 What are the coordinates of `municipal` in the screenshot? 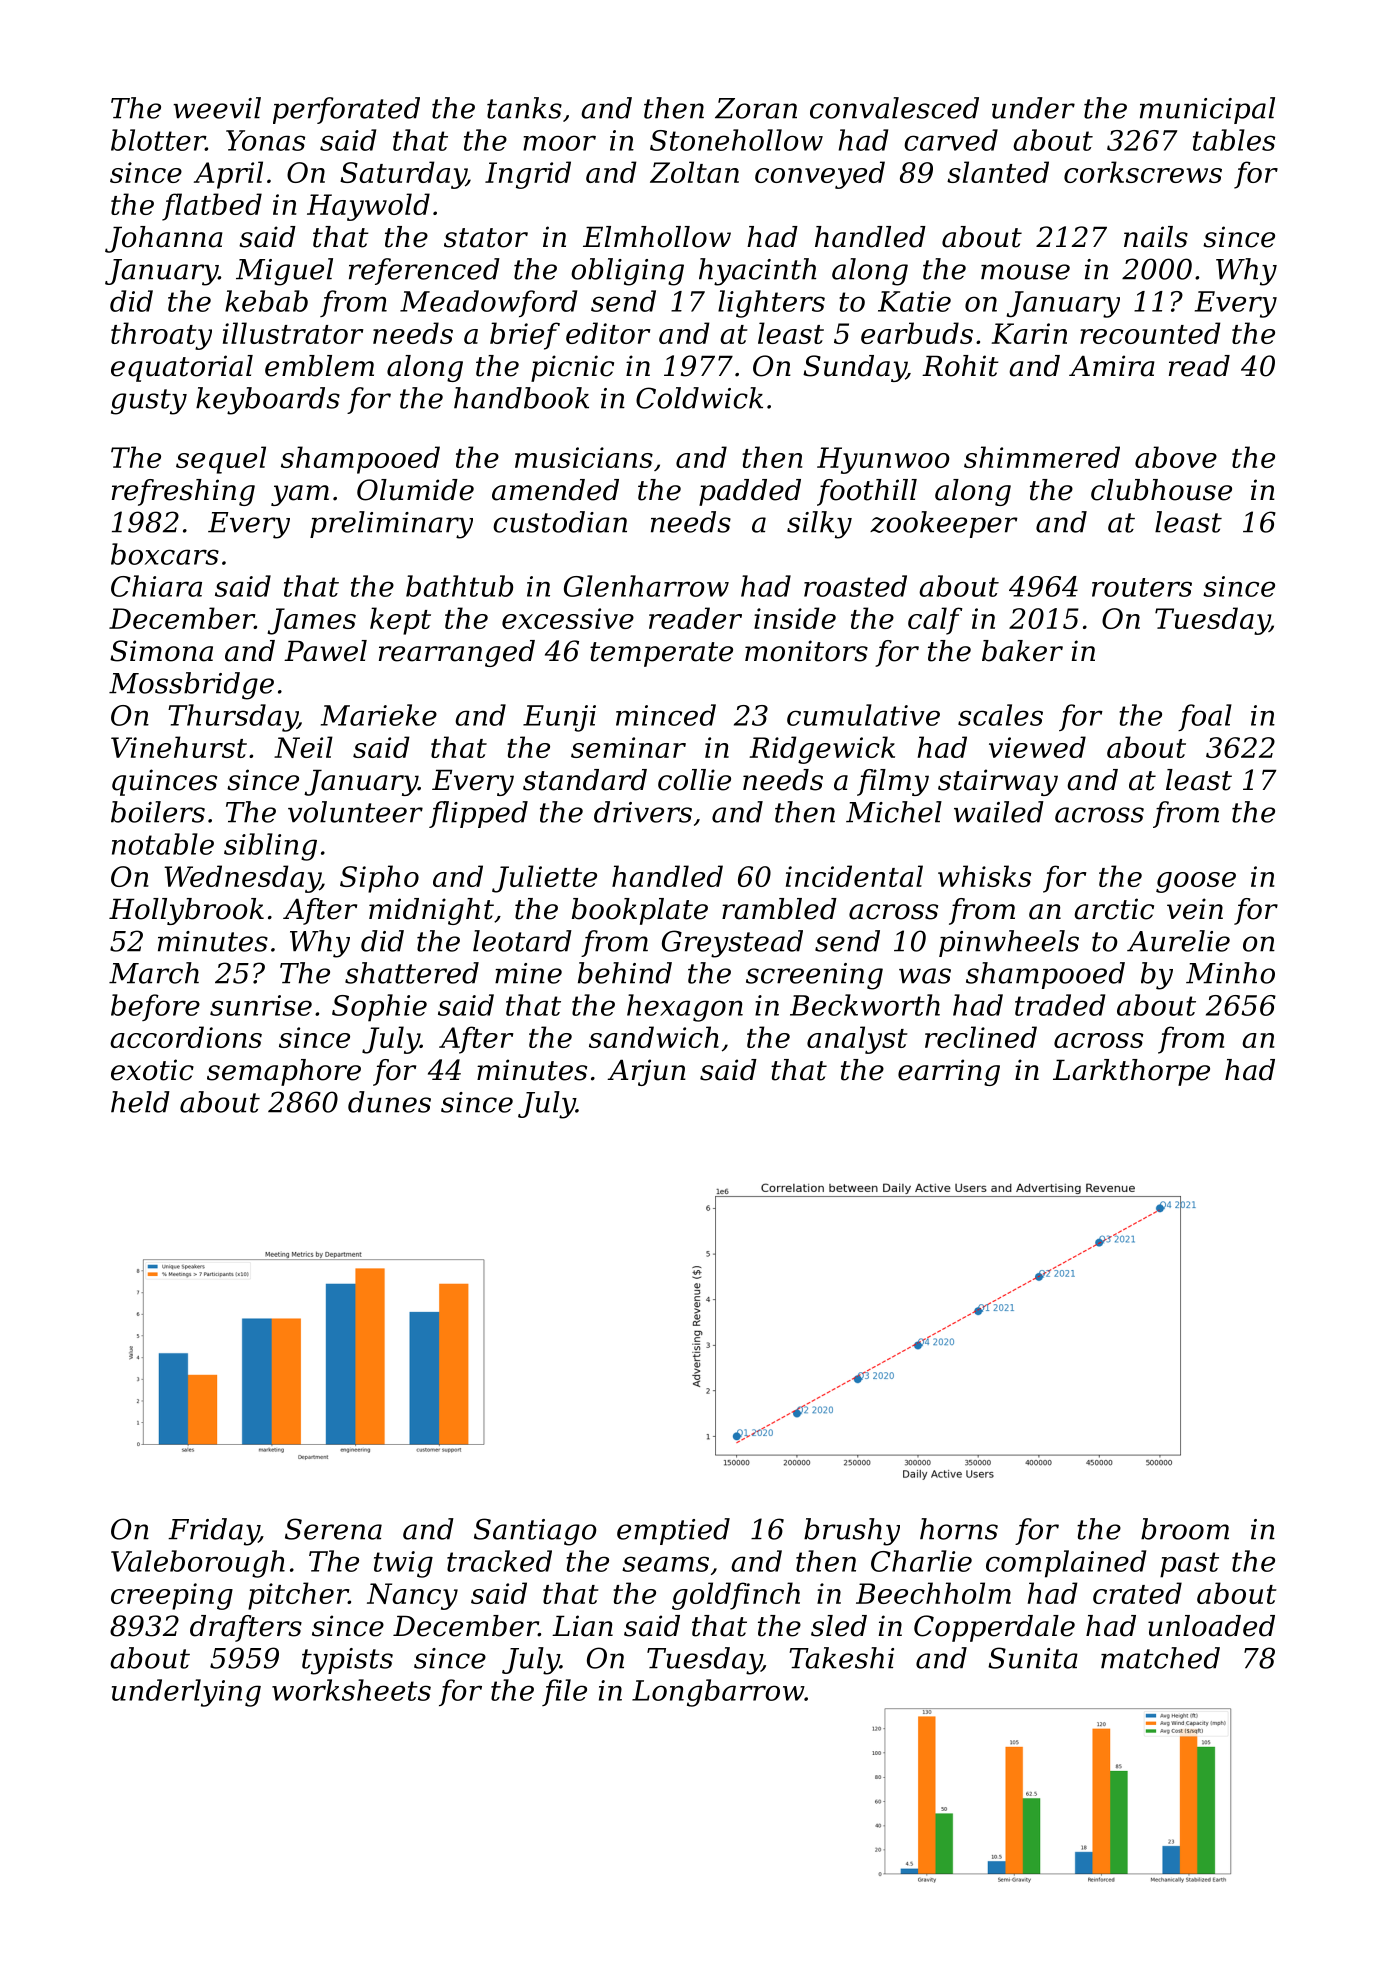 It's located at (1207, 110).
